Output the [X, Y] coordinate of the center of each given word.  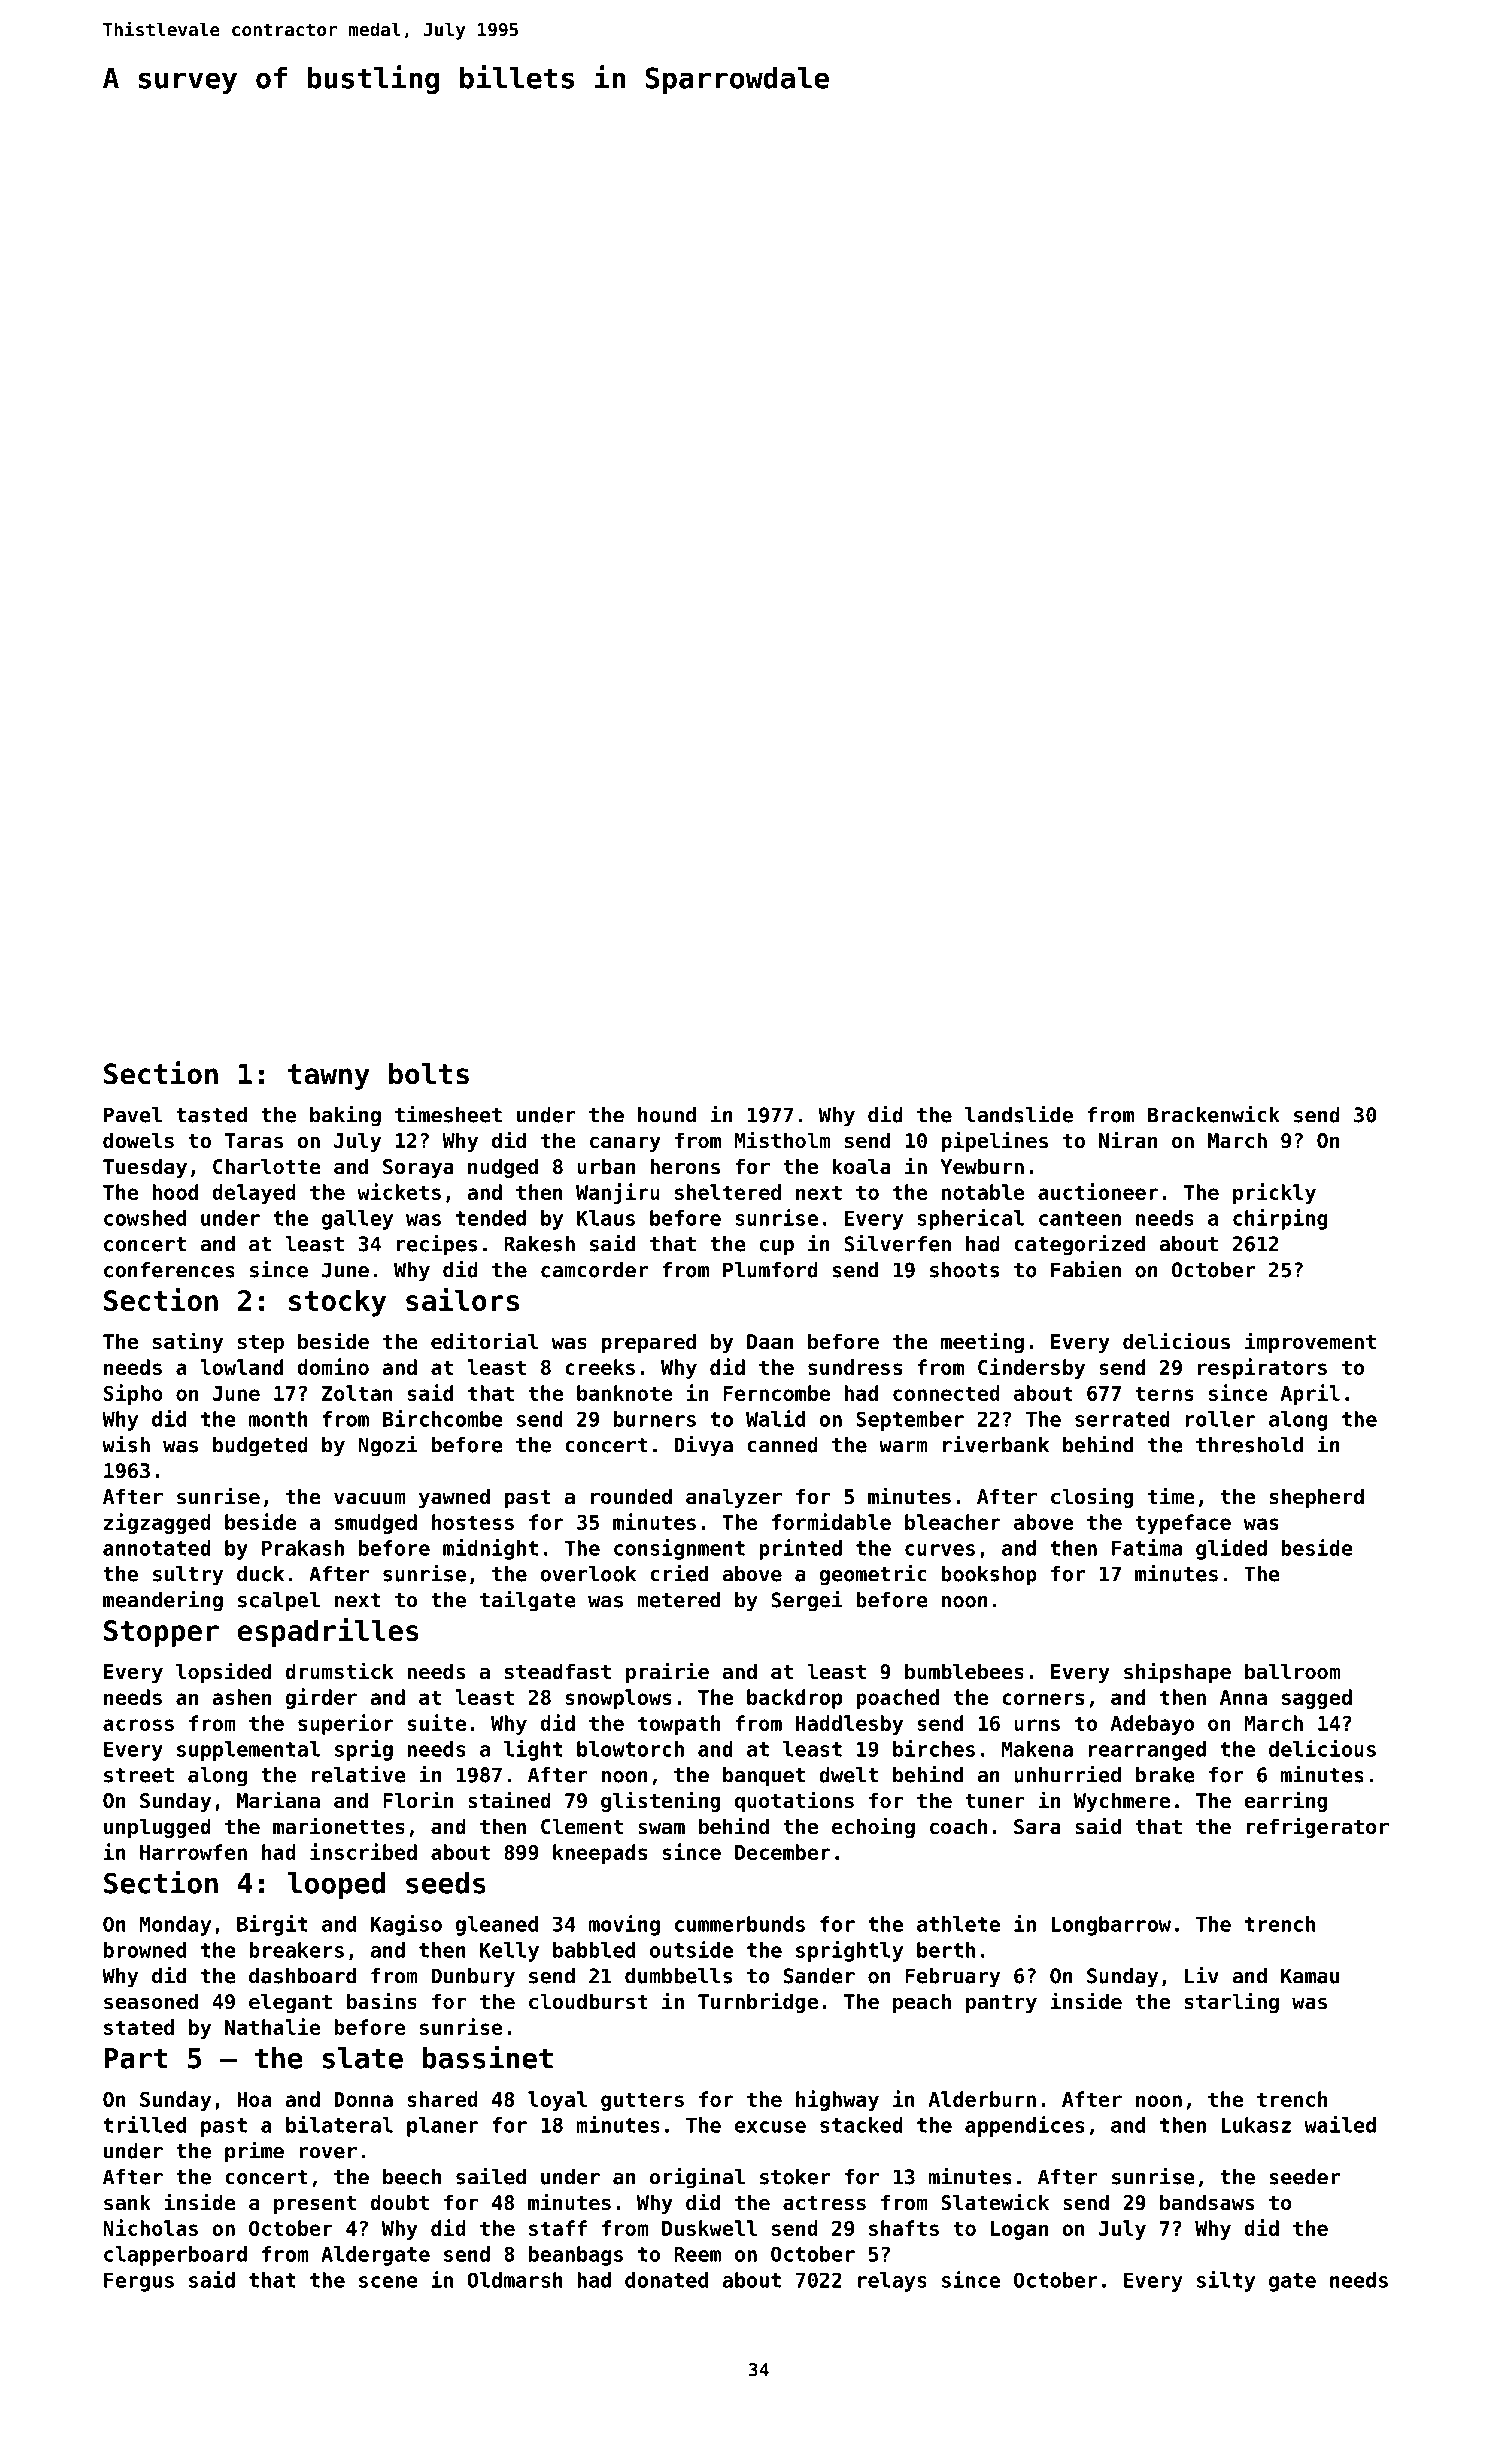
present [315, 2205]
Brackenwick [1214, 1114]
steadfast [558, 1671]
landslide [1019, 1114]
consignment [679, 1549]
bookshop [989, 1576]
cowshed [145, 1218]
